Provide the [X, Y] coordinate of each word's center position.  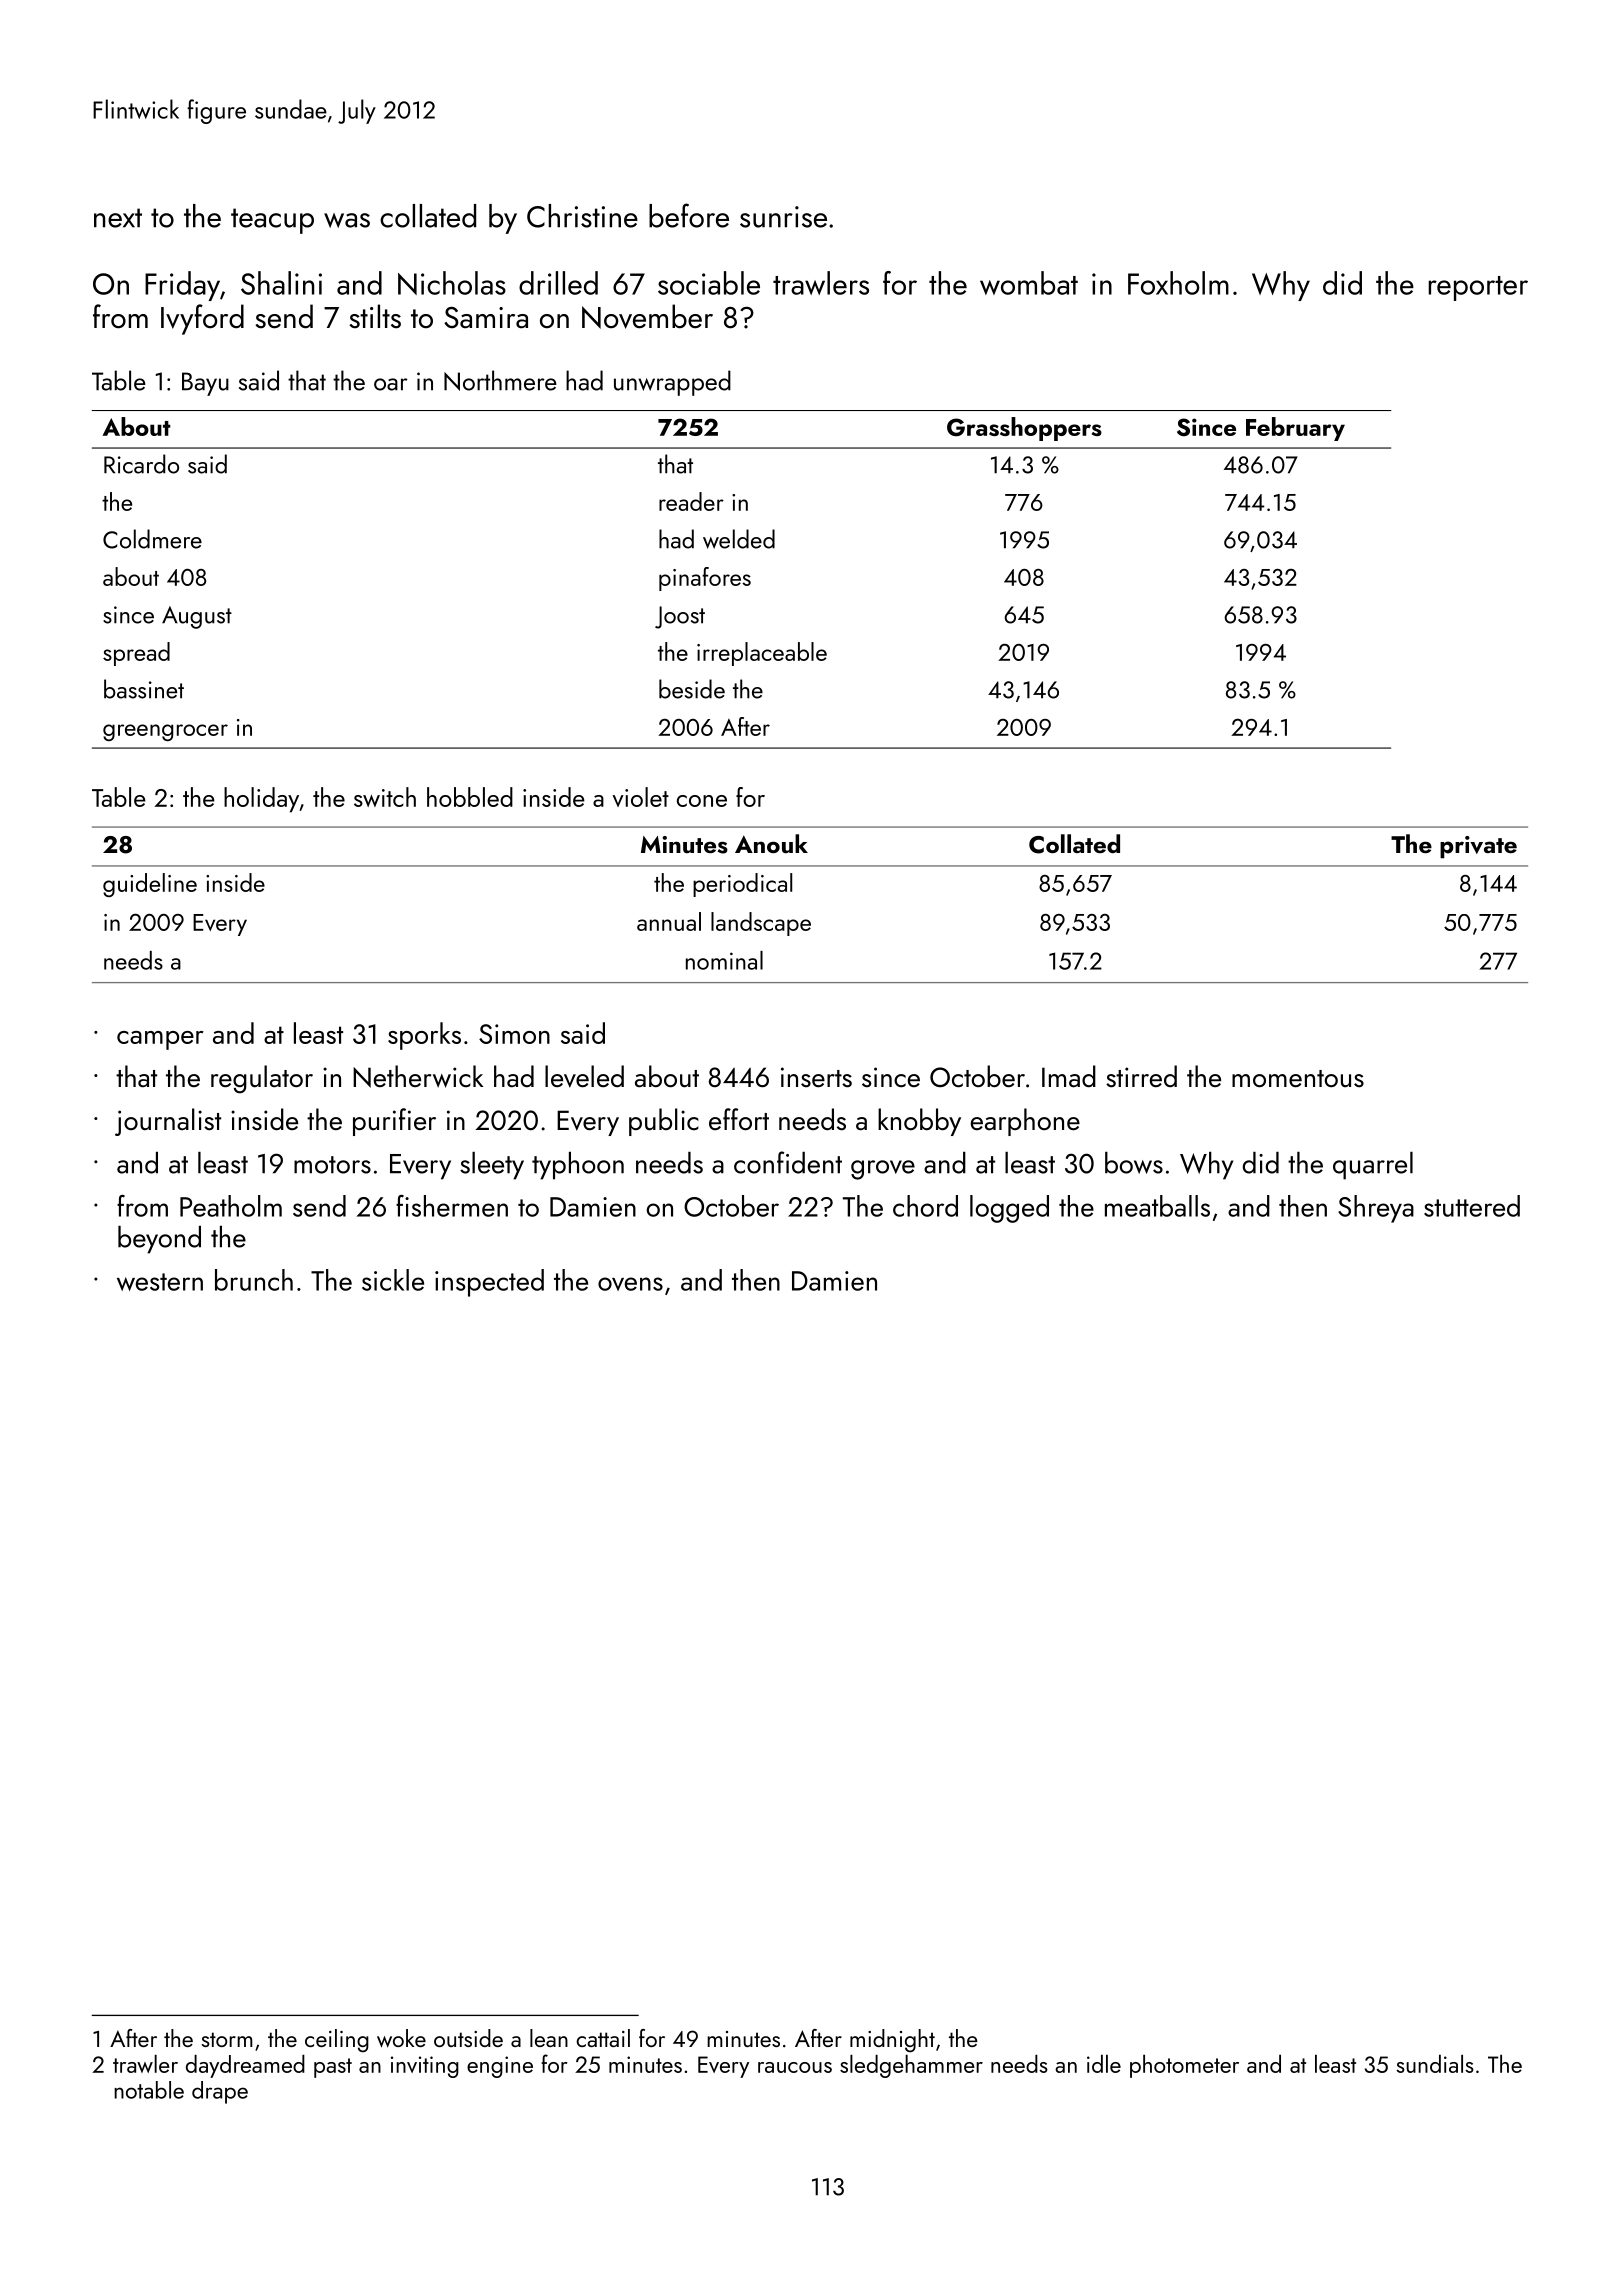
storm [227, 2039]
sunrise [783, 217]
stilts [375, 316]
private [1478, 847]
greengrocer [165, 732]
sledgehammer [911, 2066]
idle [1104, 2064]
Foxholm [1178, 283]
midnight [892, 2041]
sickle [393, 1280]
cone [702, 801]
